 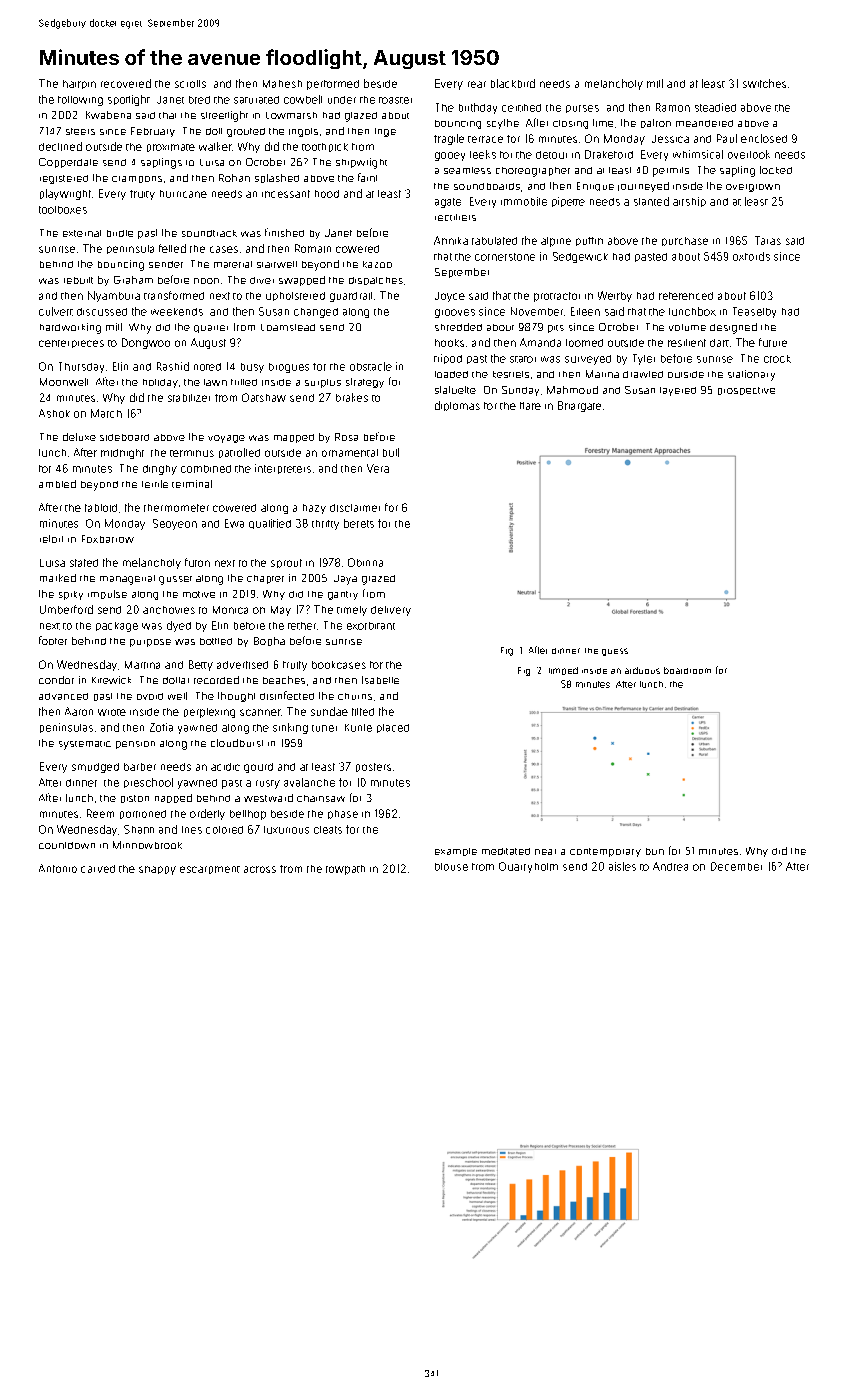 What do you see at coordinates (98, 869) in the screenshot?
I see `carved` at bounding box center [98, 869].
